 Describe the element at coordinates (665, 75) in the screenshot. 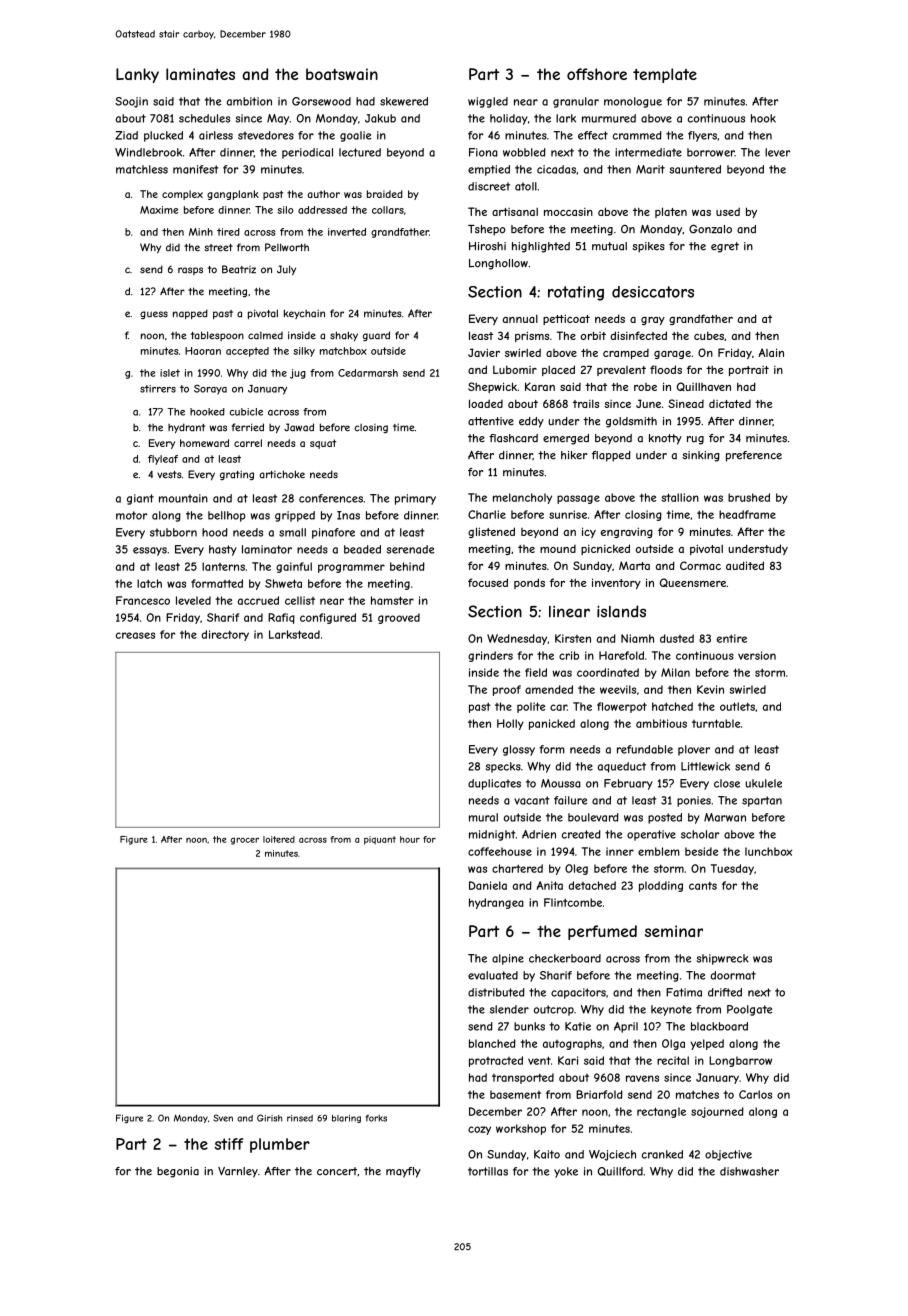

I see `template` at that location.
